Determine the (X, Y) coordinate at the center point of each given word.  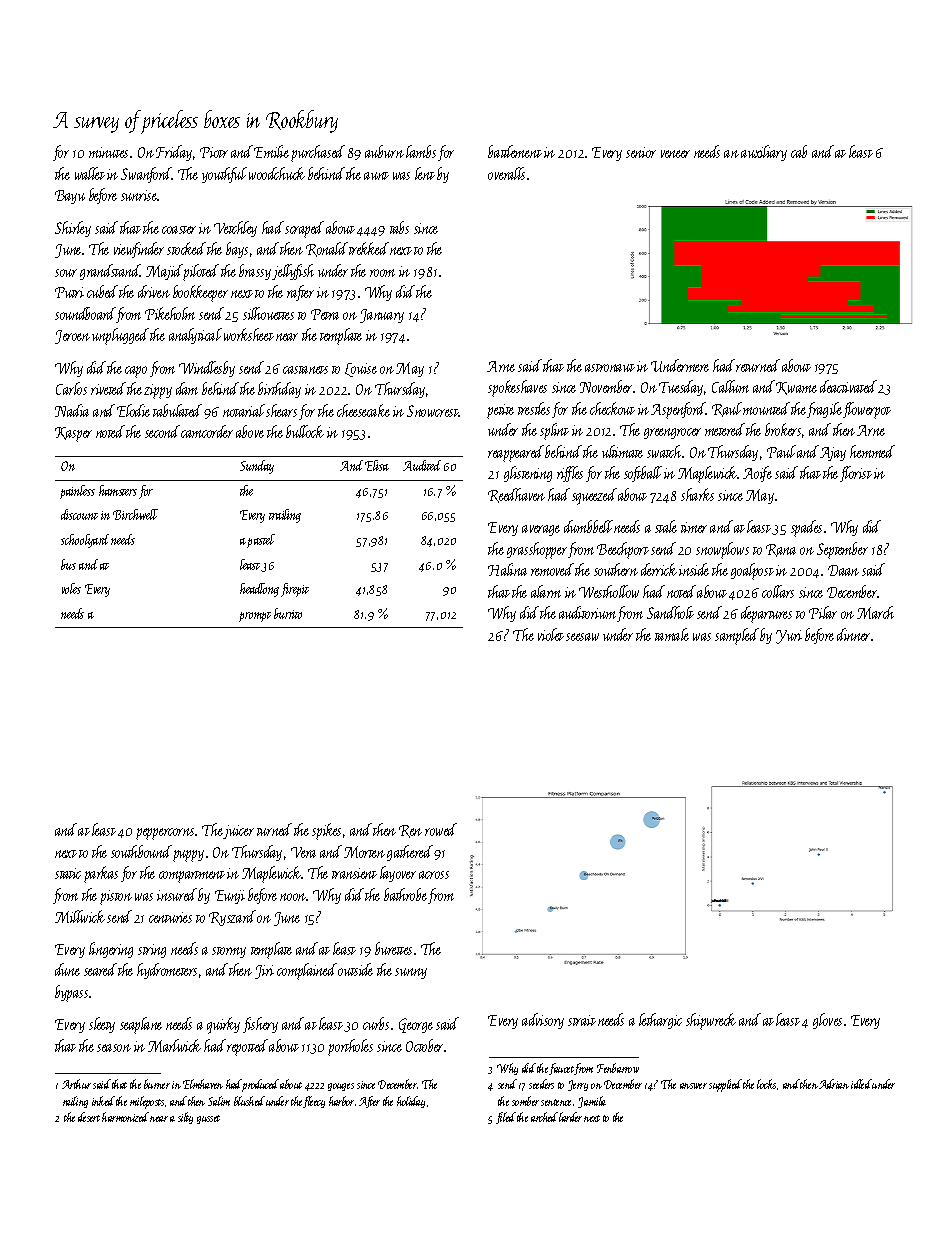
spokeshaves (517, 388)
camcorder (207, 431)
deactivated (848, 386)
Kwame (796, 388)
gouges (341, 1087)
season (114, 1048)
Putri (69, 292)
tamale (672, 634)
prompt (255, 617)
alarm (546, 591)
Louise (361, 370)
